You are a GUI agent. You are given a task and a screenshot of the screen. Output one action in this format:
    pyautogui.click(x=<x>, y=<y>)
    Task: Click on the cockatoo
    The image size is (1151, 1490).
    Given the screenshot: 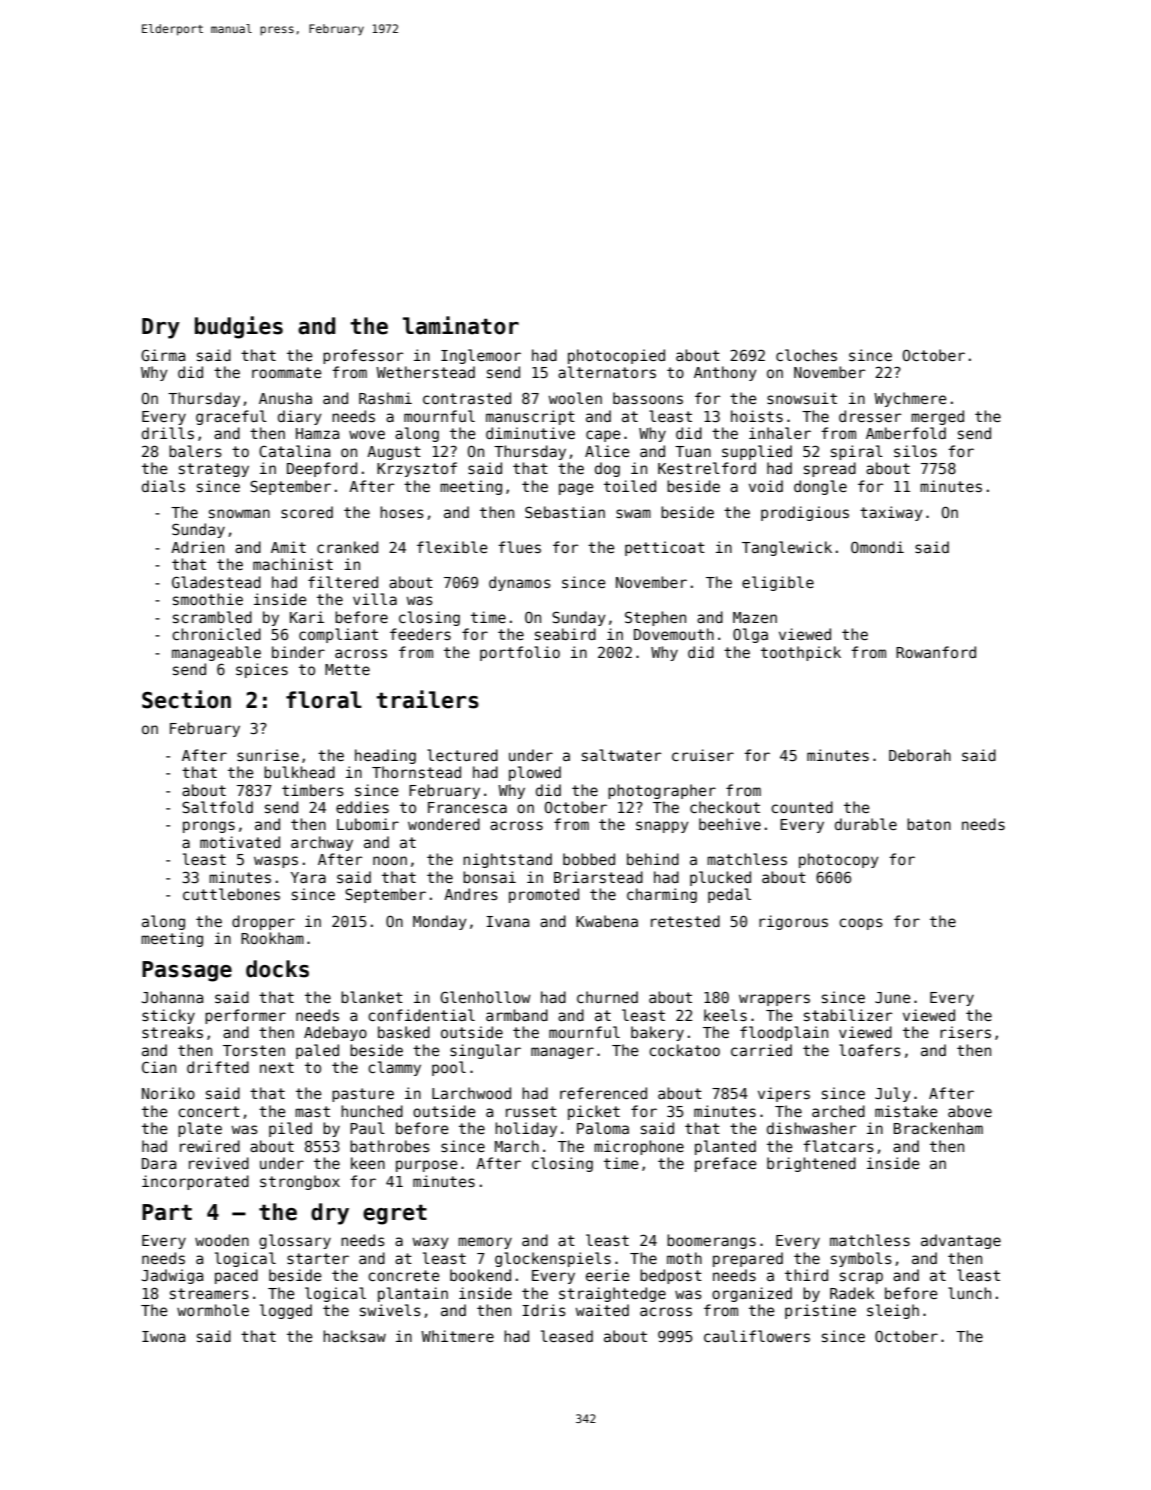 What is the action you would take?
    pyautogui.click(x=684, y=1050)
